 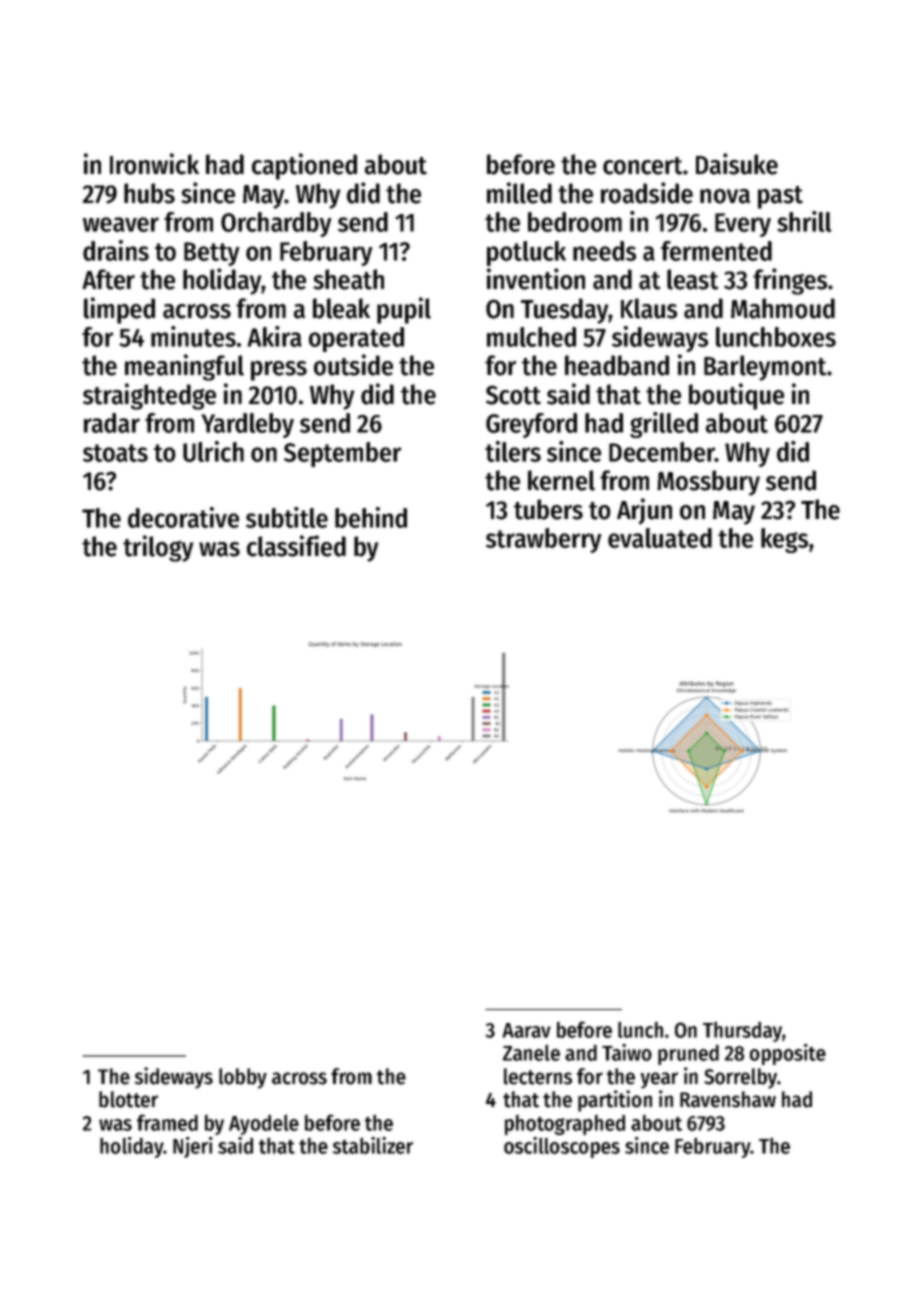 I want to click on classified, so click(x=296, y=546).
